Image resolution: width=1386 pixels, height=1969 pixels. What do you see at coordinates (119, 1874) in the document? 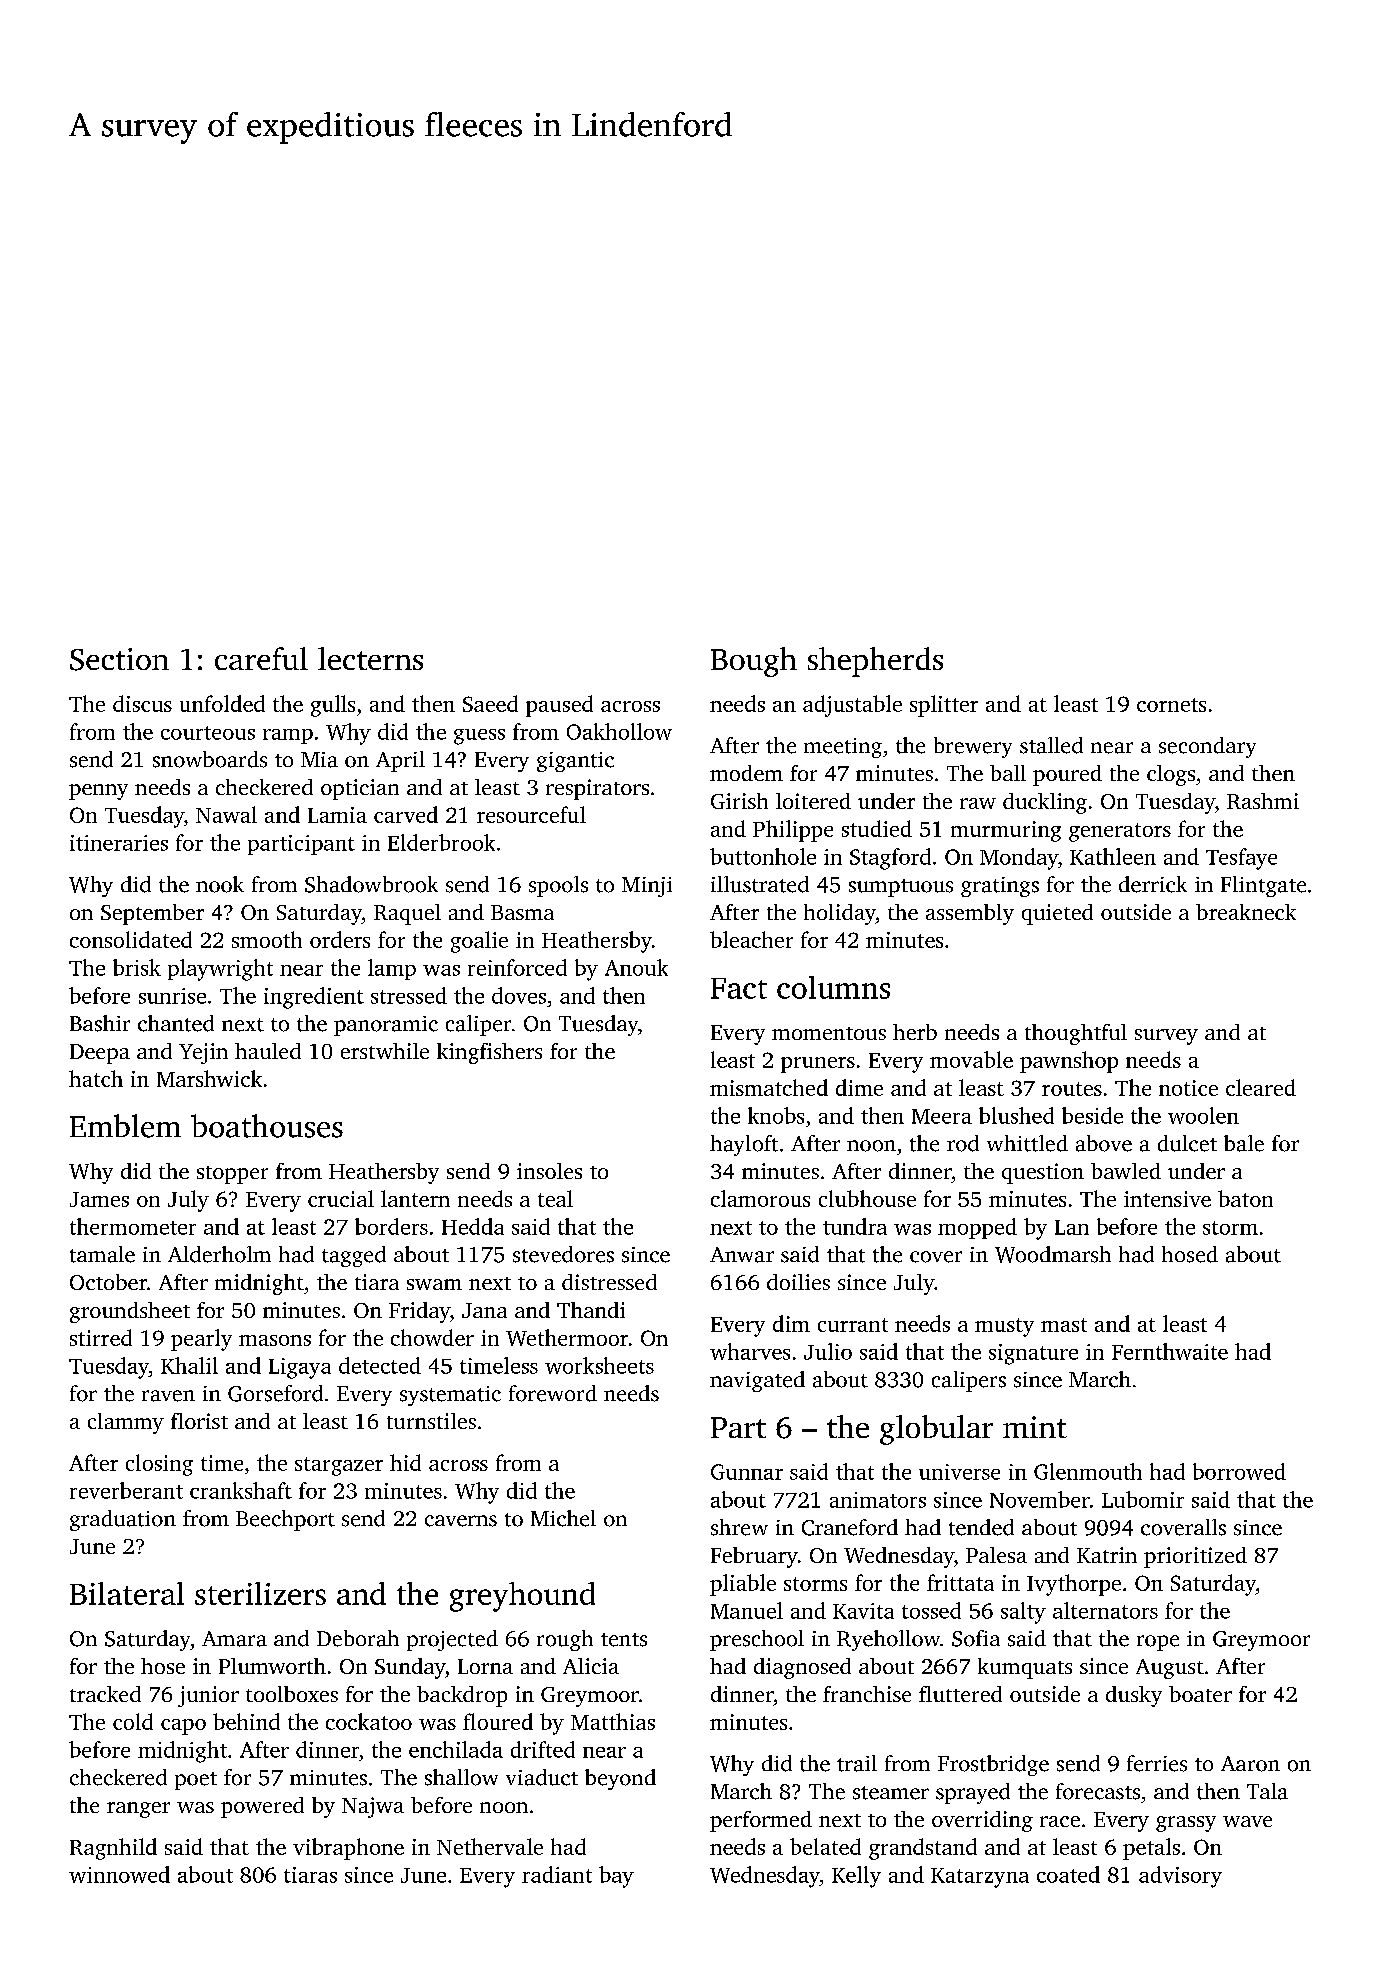
I see `winnowed` at bounding box center [119, 1874].
